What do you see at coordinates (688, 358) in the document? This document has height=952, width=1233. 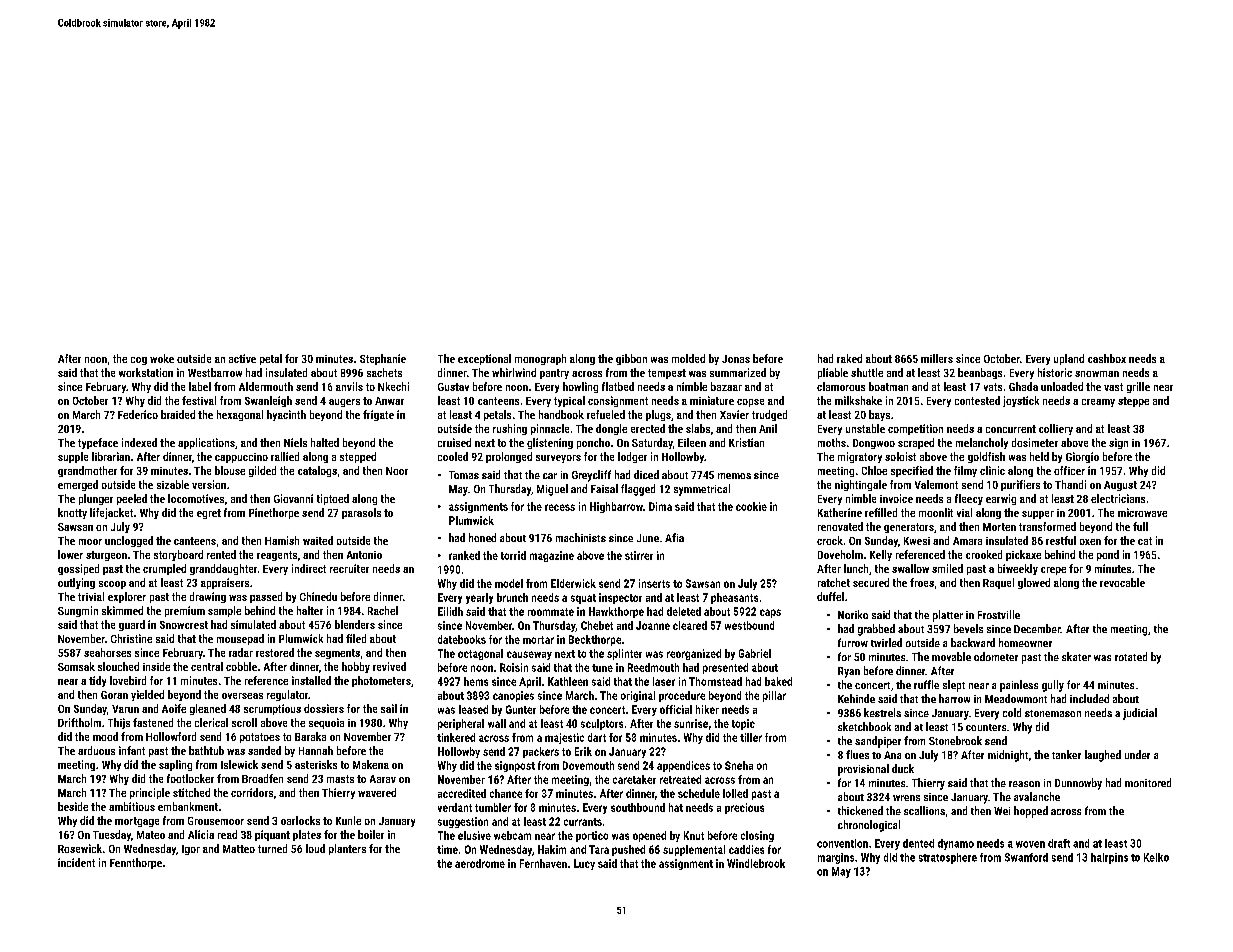 I see `molded` at bounding box center [688, 358].
